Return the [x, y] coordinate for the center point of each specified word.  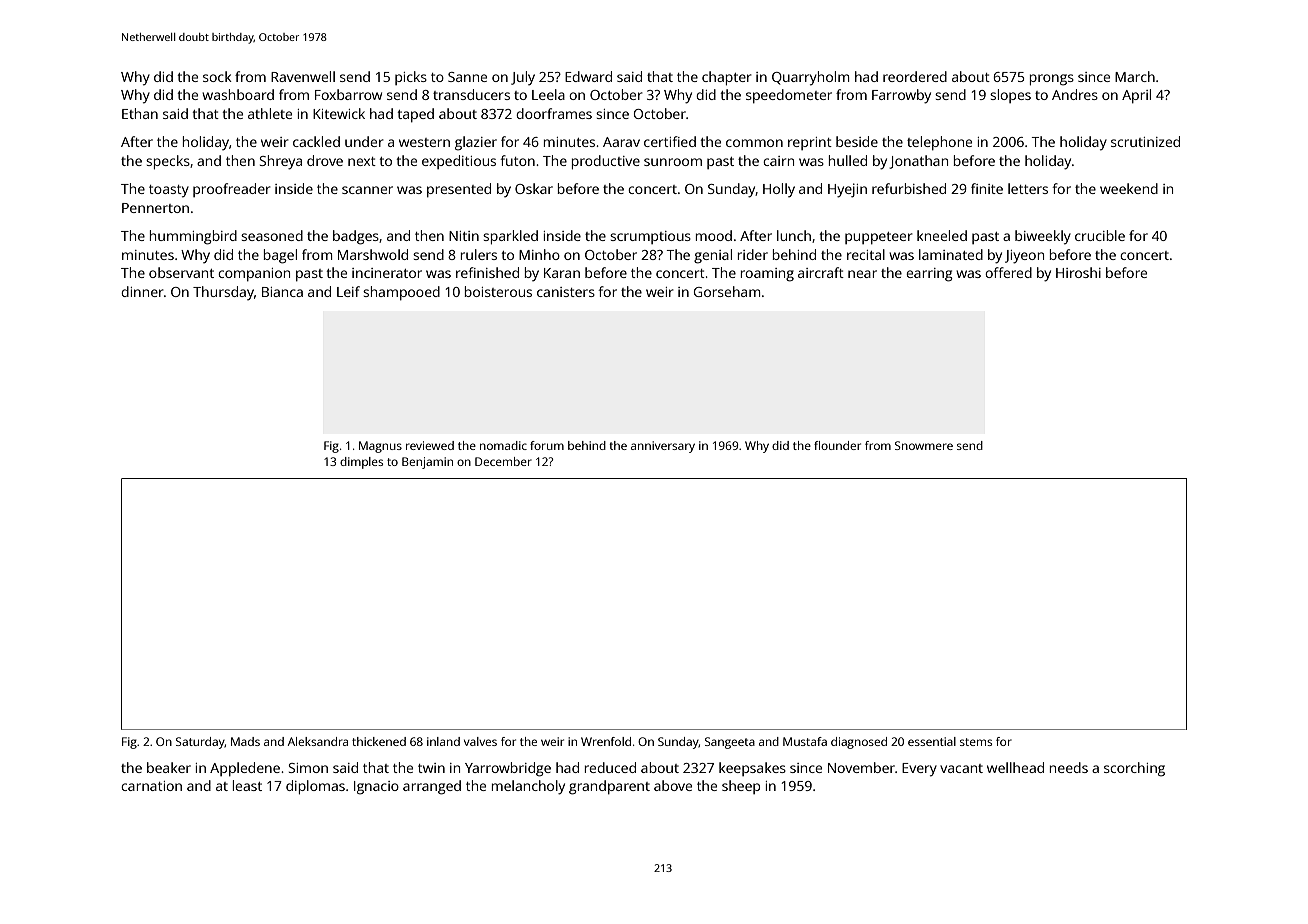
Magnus [380, 447]
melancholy [528, 787]
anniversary [663, 447]
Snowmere [924, 445]
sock [217, 76]
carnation [151, 786]
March [1135, 76]
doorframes [554, 113]
